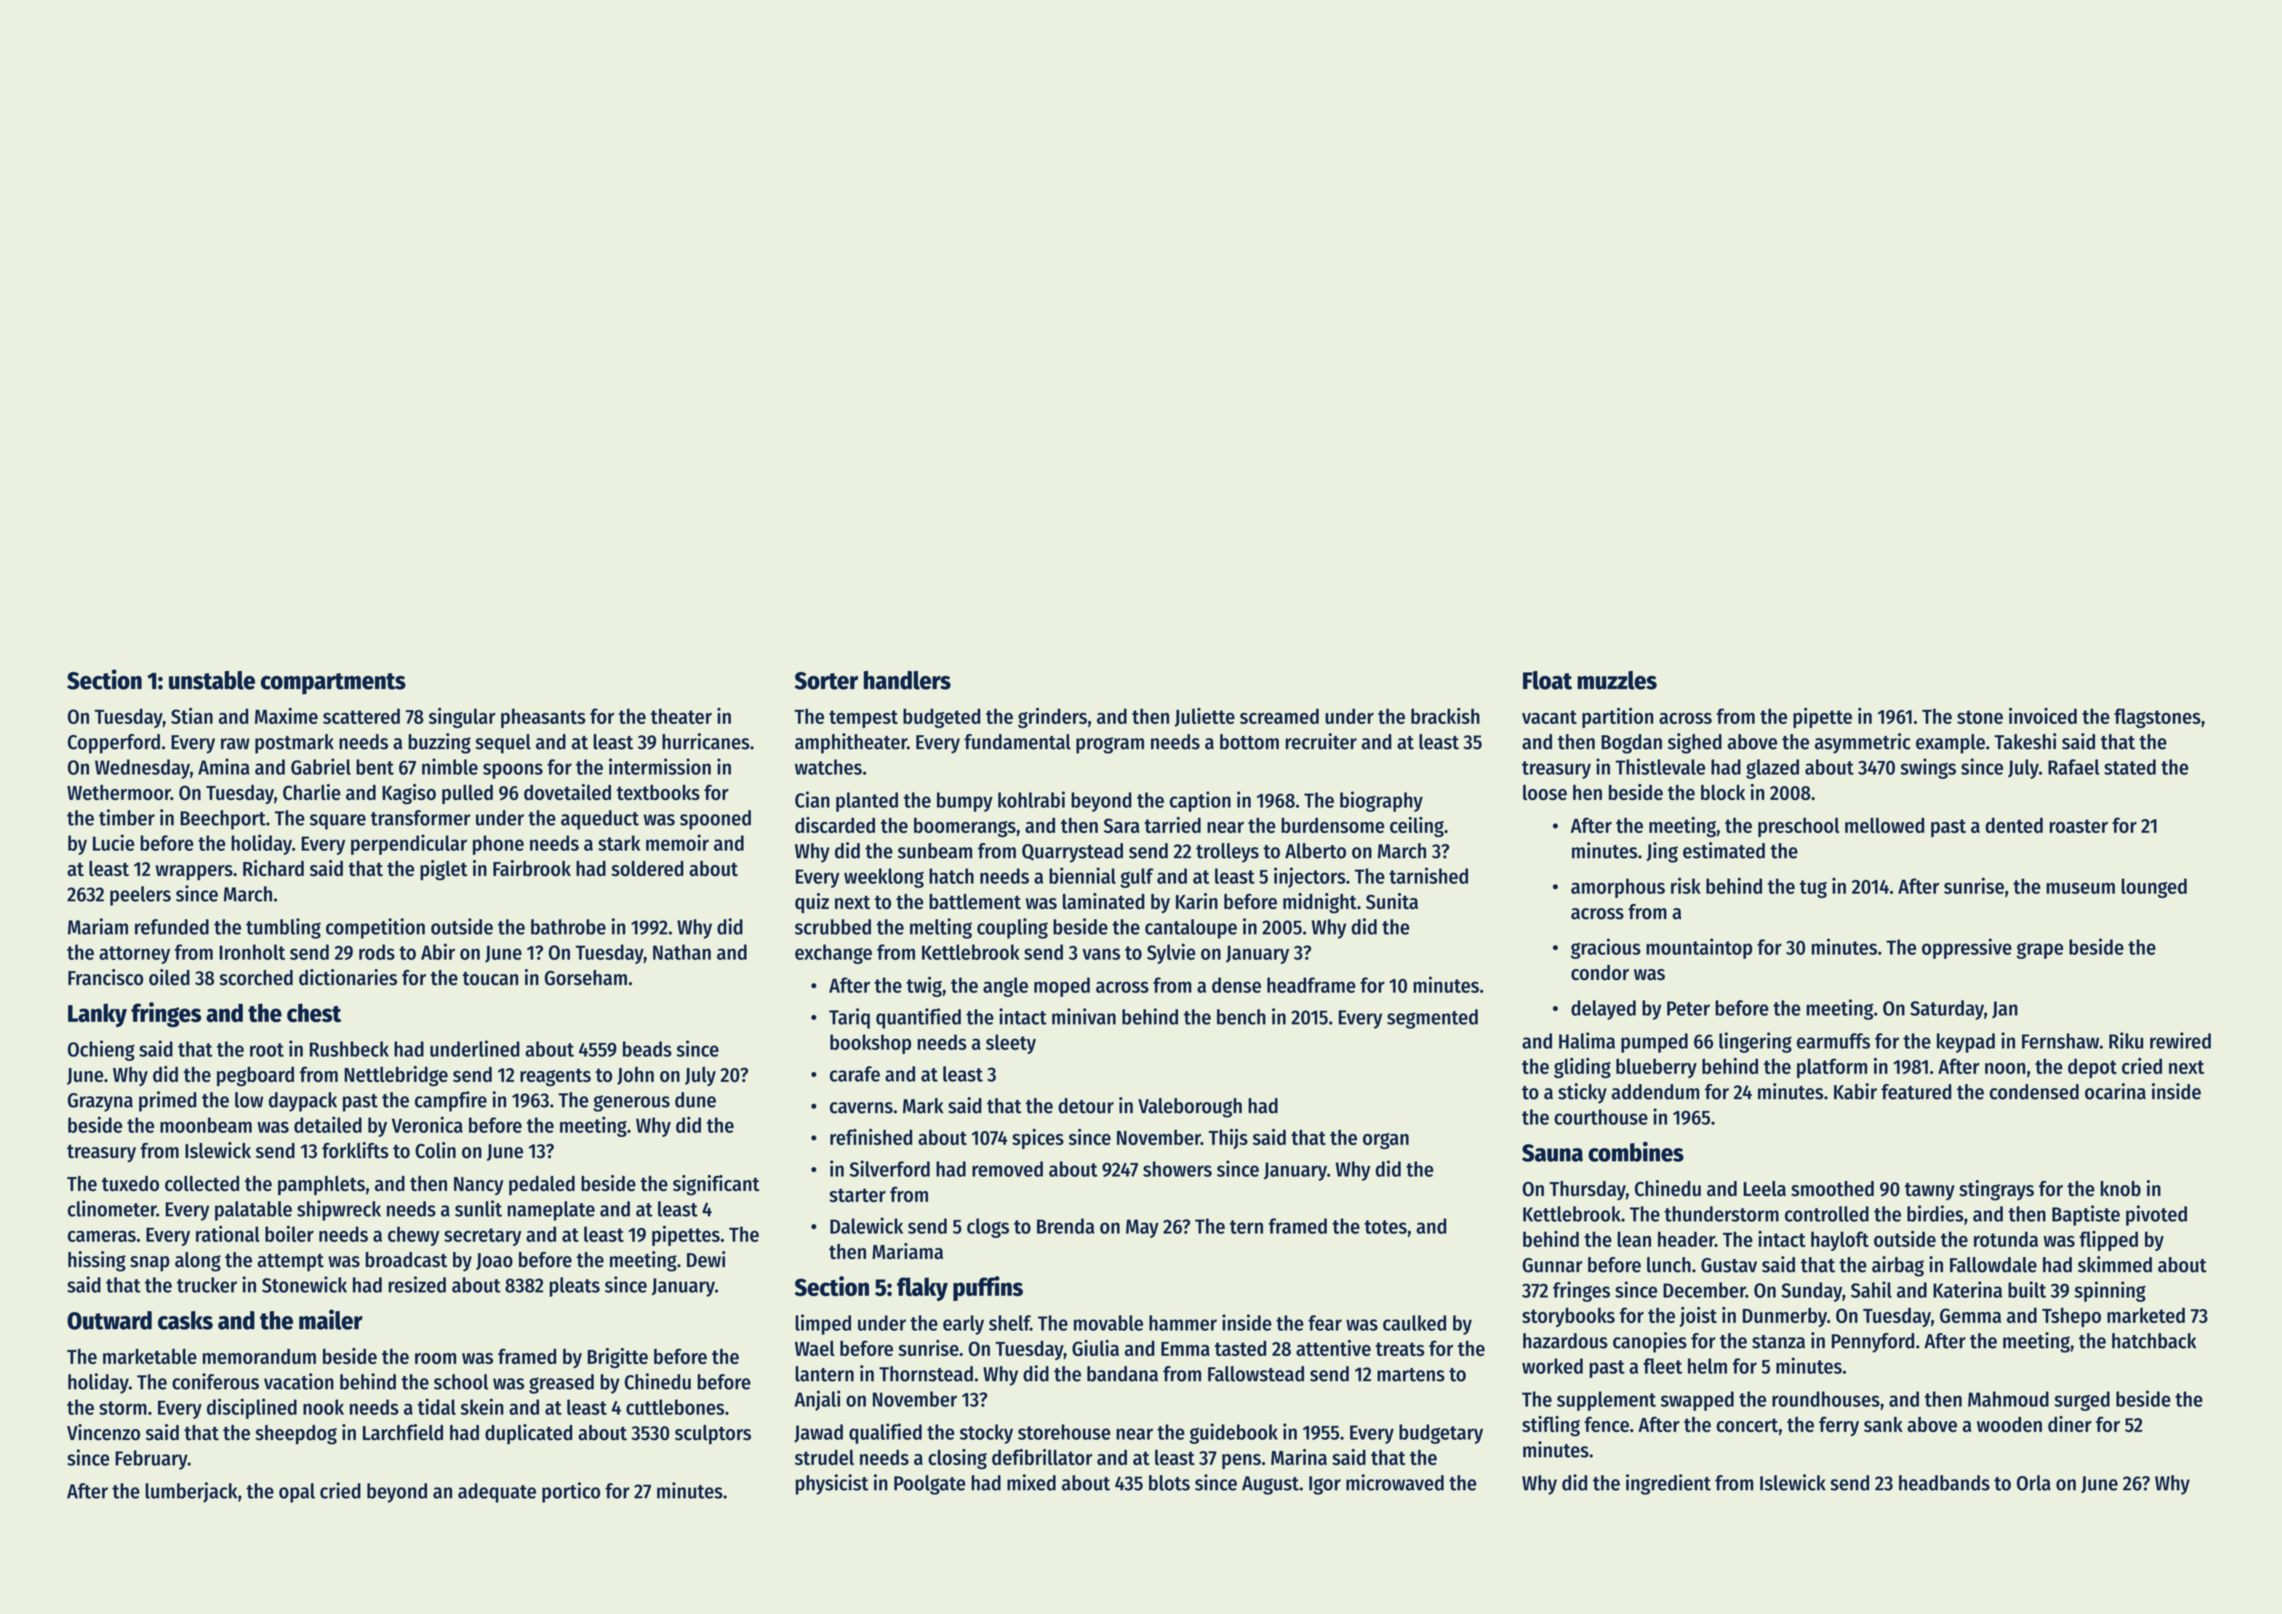  Describe the element at coordinates (212, 680) in the screenshot. I see `unstable` at that location.
